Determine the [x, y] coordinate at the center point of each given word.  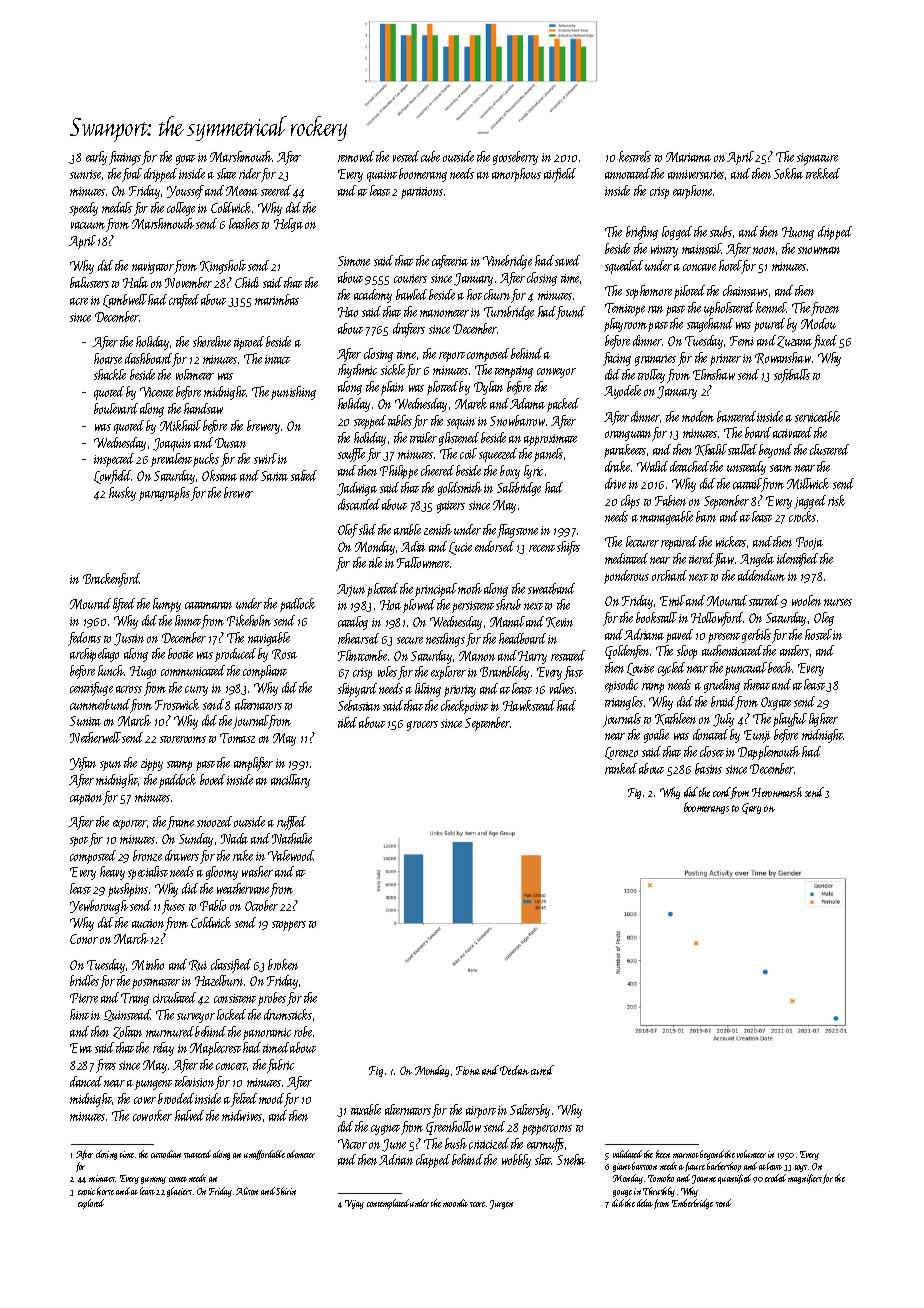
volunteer [751, 1154]
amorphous [516, 175]
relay [163, 1049]
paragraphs [164, 494]
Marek [471, 403]
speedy [84, 209]
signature [817, 159]
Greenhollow [453, 1128]
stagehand [710, 325]
